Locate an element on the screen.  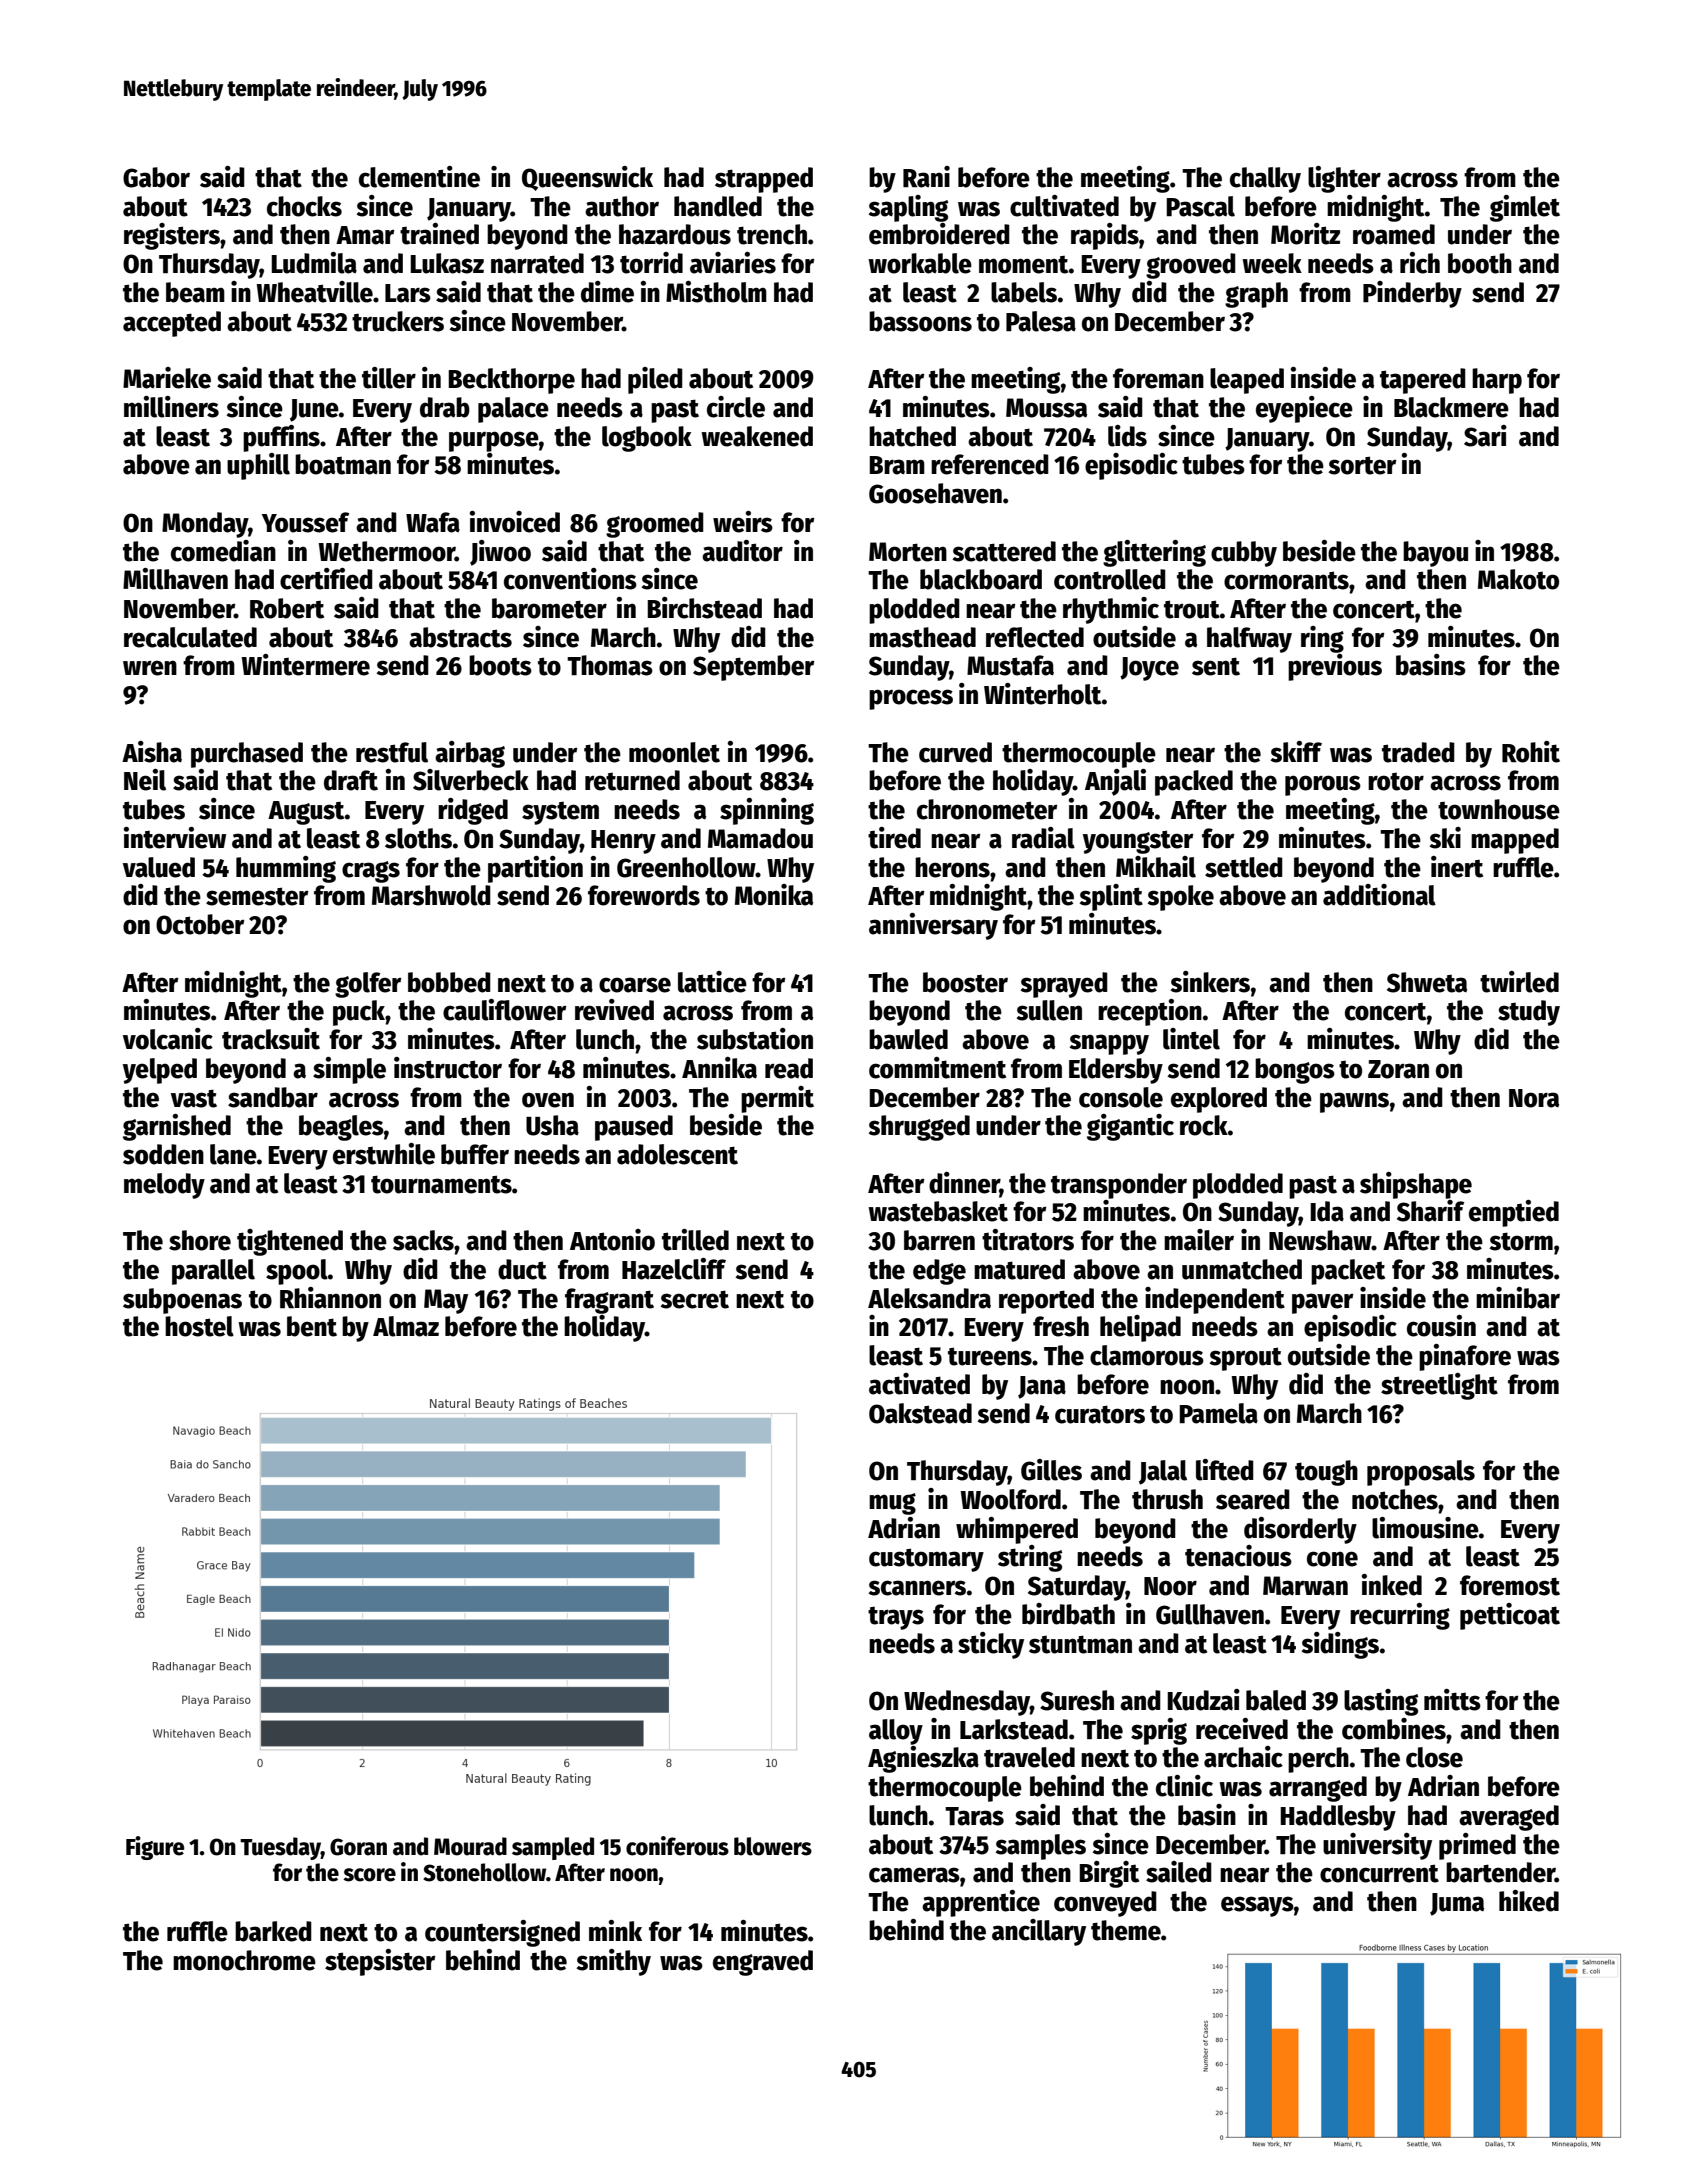
Nora is located at coordinates (1534, 1098).
